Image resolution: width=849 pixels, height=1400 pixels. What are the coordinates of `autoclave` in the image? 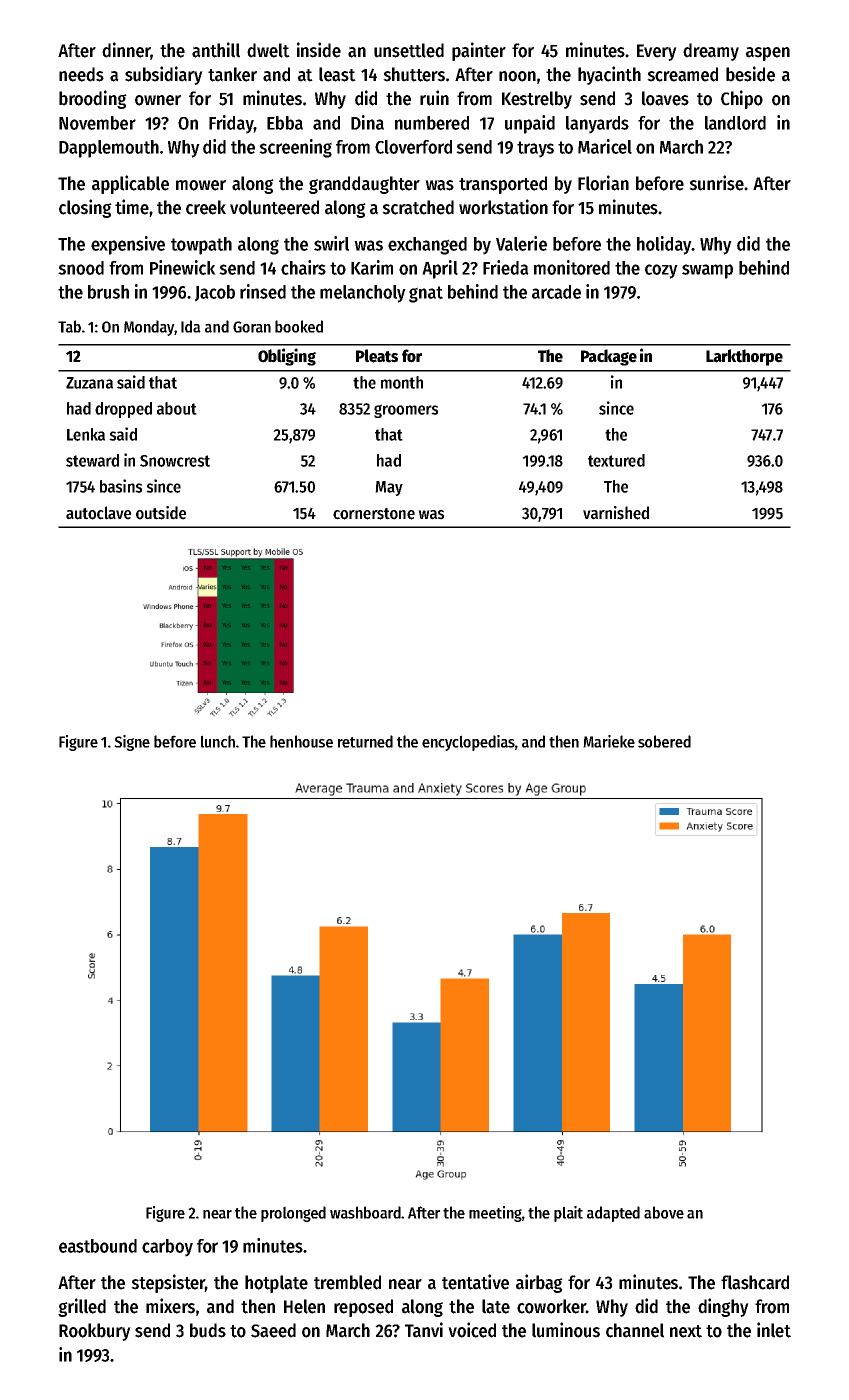 It's located at (98, 513).
